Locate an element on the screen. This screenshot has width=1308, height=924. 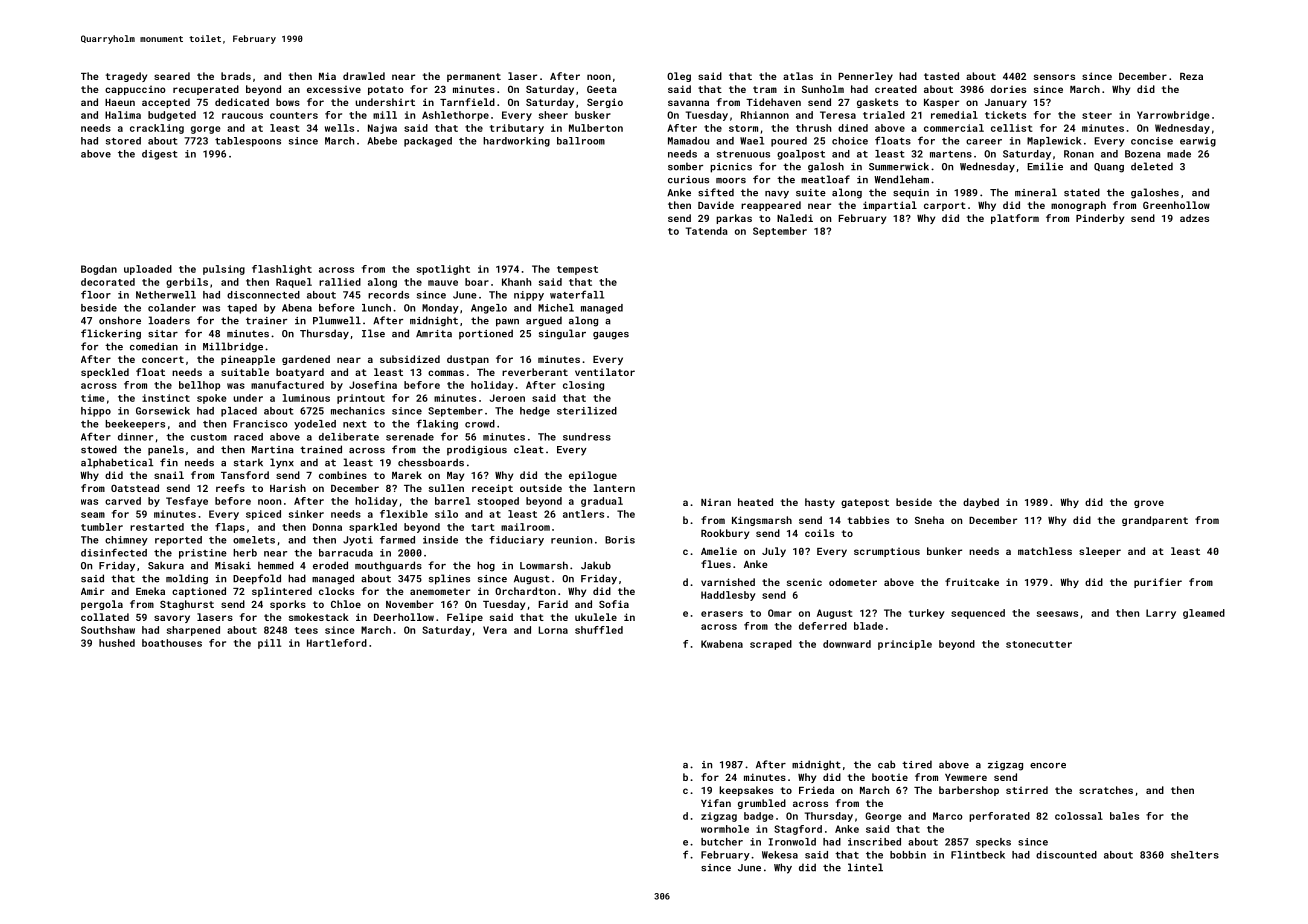
encore is located at coordinates (1048, 766).
